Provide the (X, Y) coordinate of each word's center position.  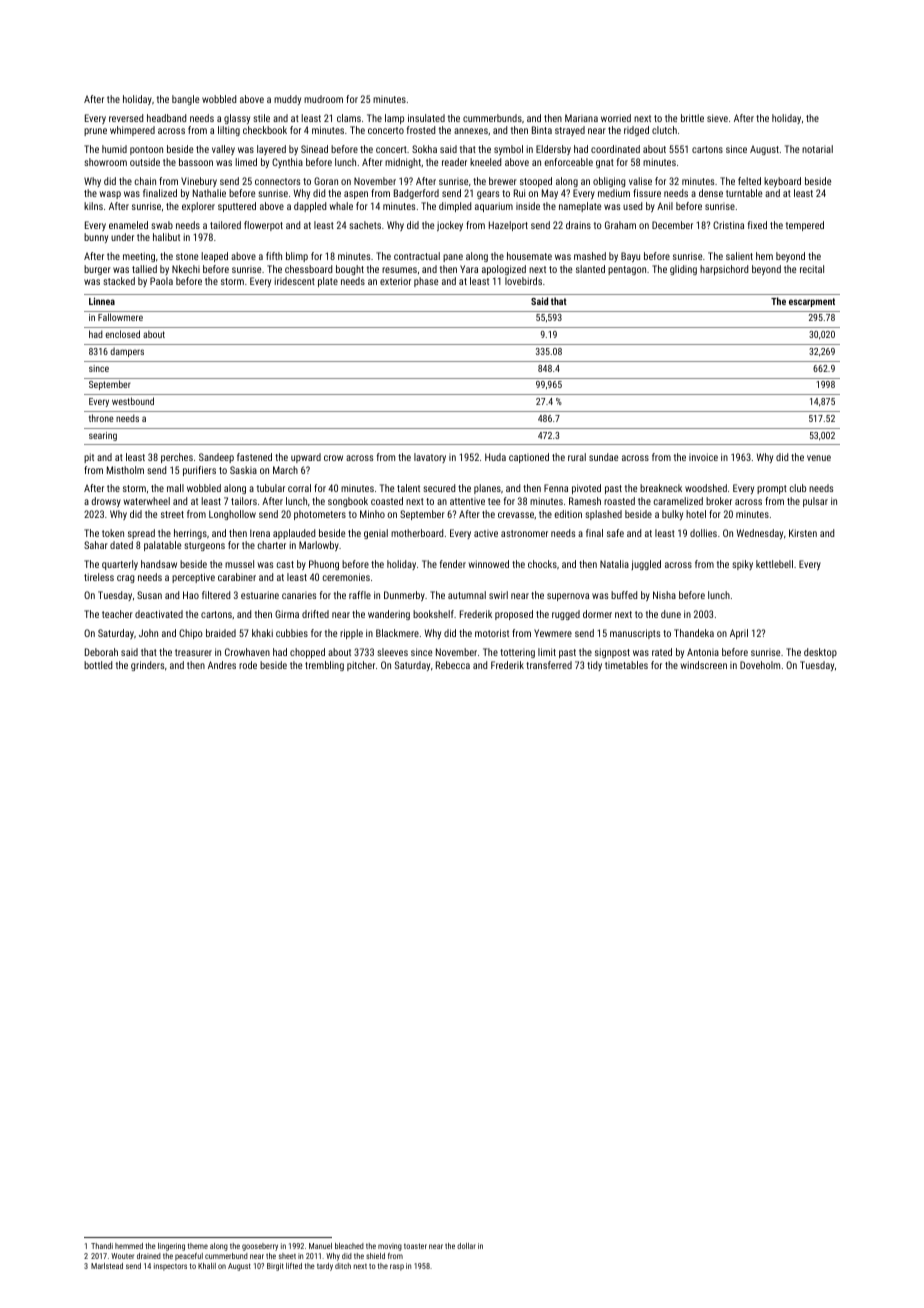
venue (819, 458)
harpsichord (724, 270)
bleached (349, 1246)
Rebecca (453, 665)
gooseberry (260, 1247)
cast (285, 564)
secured (439, 488)
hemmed (129, 1246)
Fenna (556, 488)
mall (175, 488)
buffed (624, 595)
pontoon (146, 150)
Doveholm (760, 665)
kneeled (485, 162)
